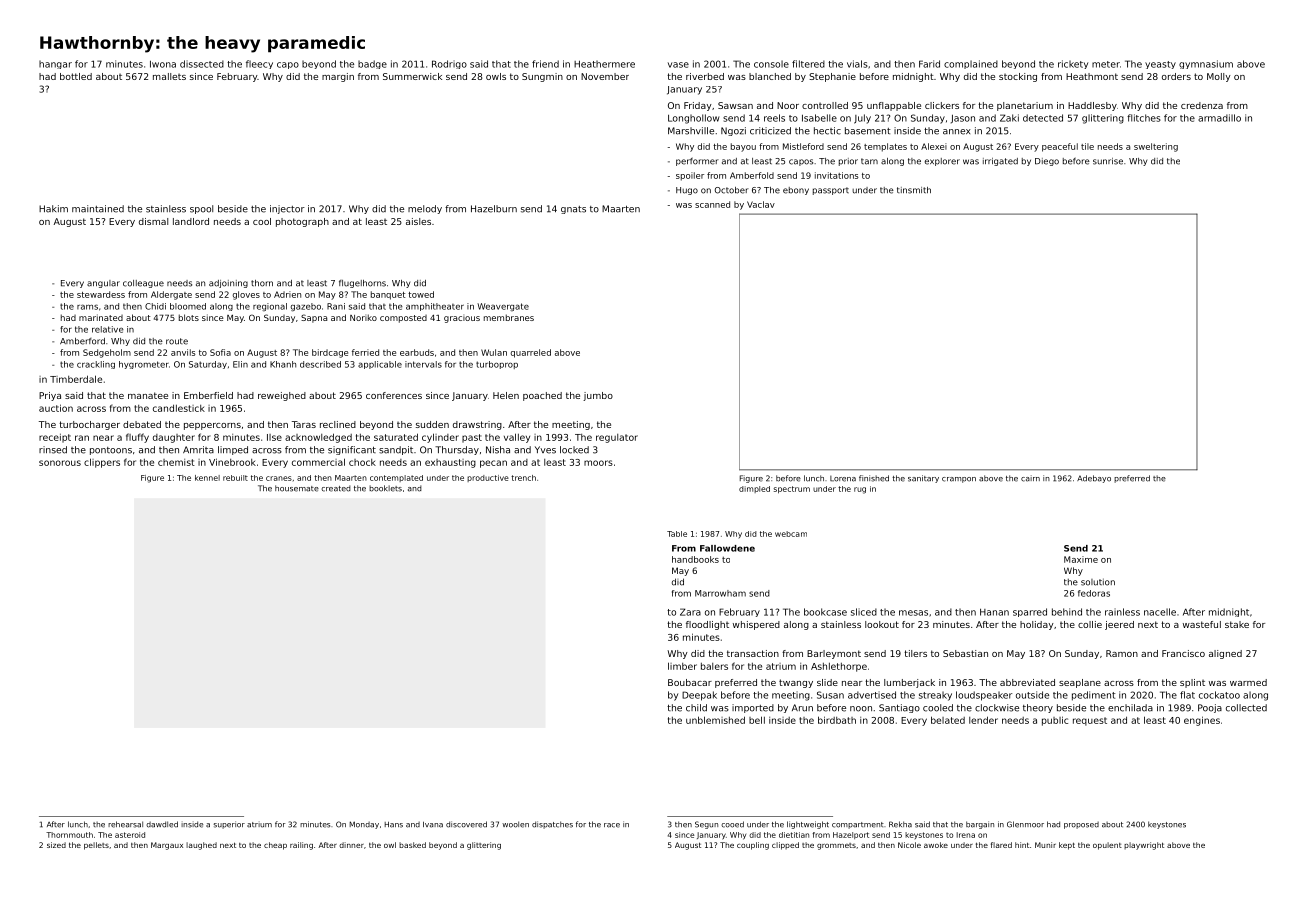  What do you see at coordinates (229, 825) in the image?
I see `superior` at bounding box center [229, 825].
